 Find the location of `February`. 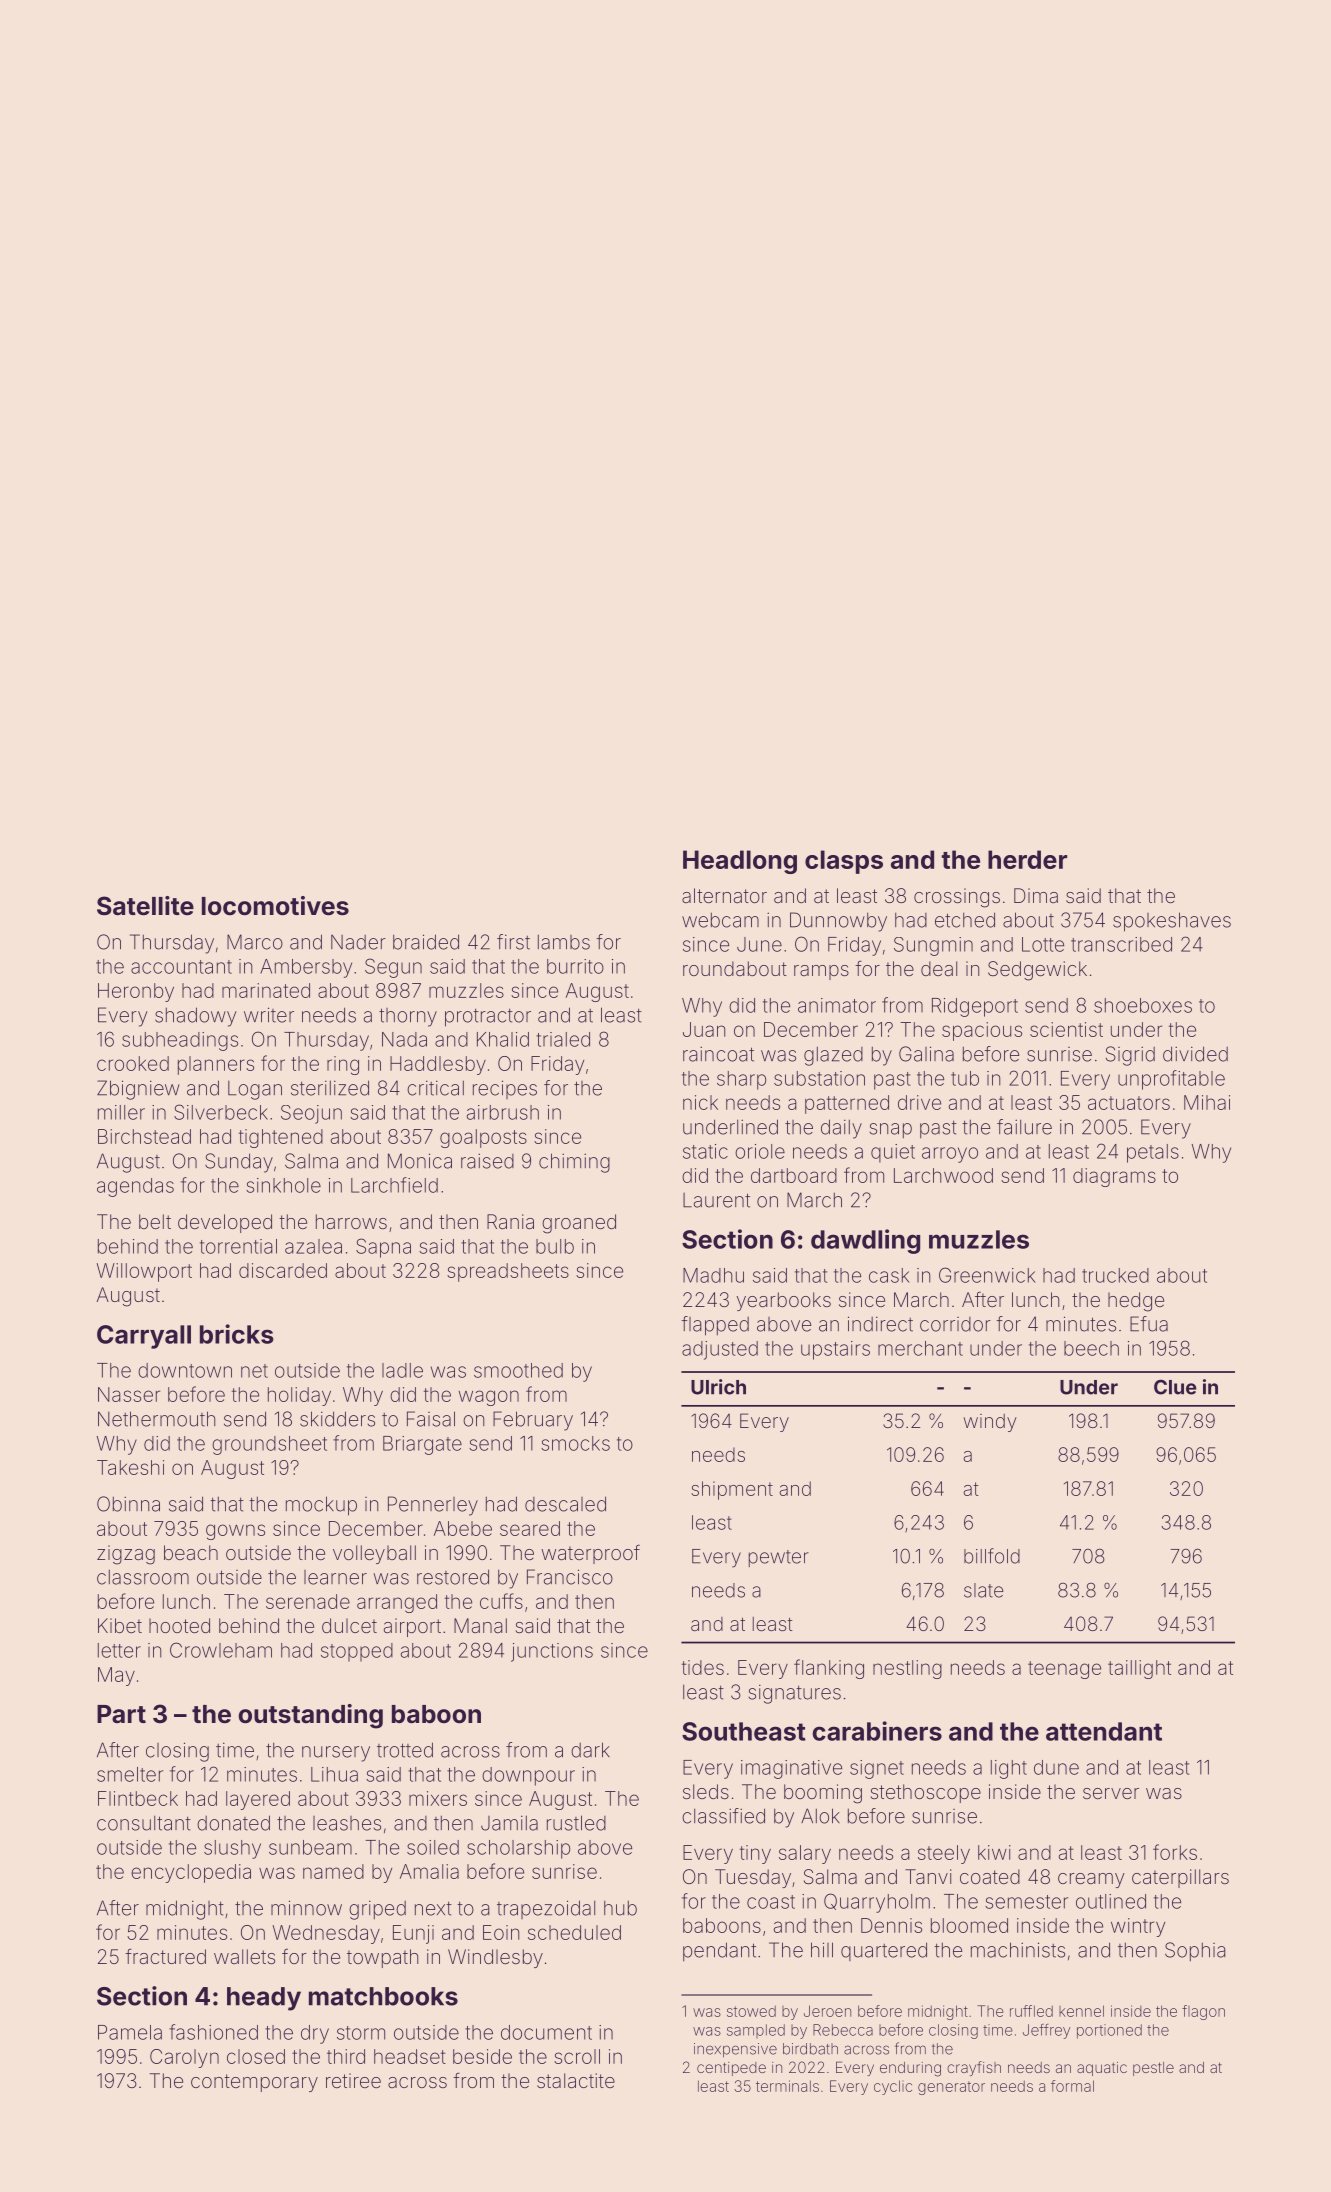

February is located at coordinates (533, 1421).
